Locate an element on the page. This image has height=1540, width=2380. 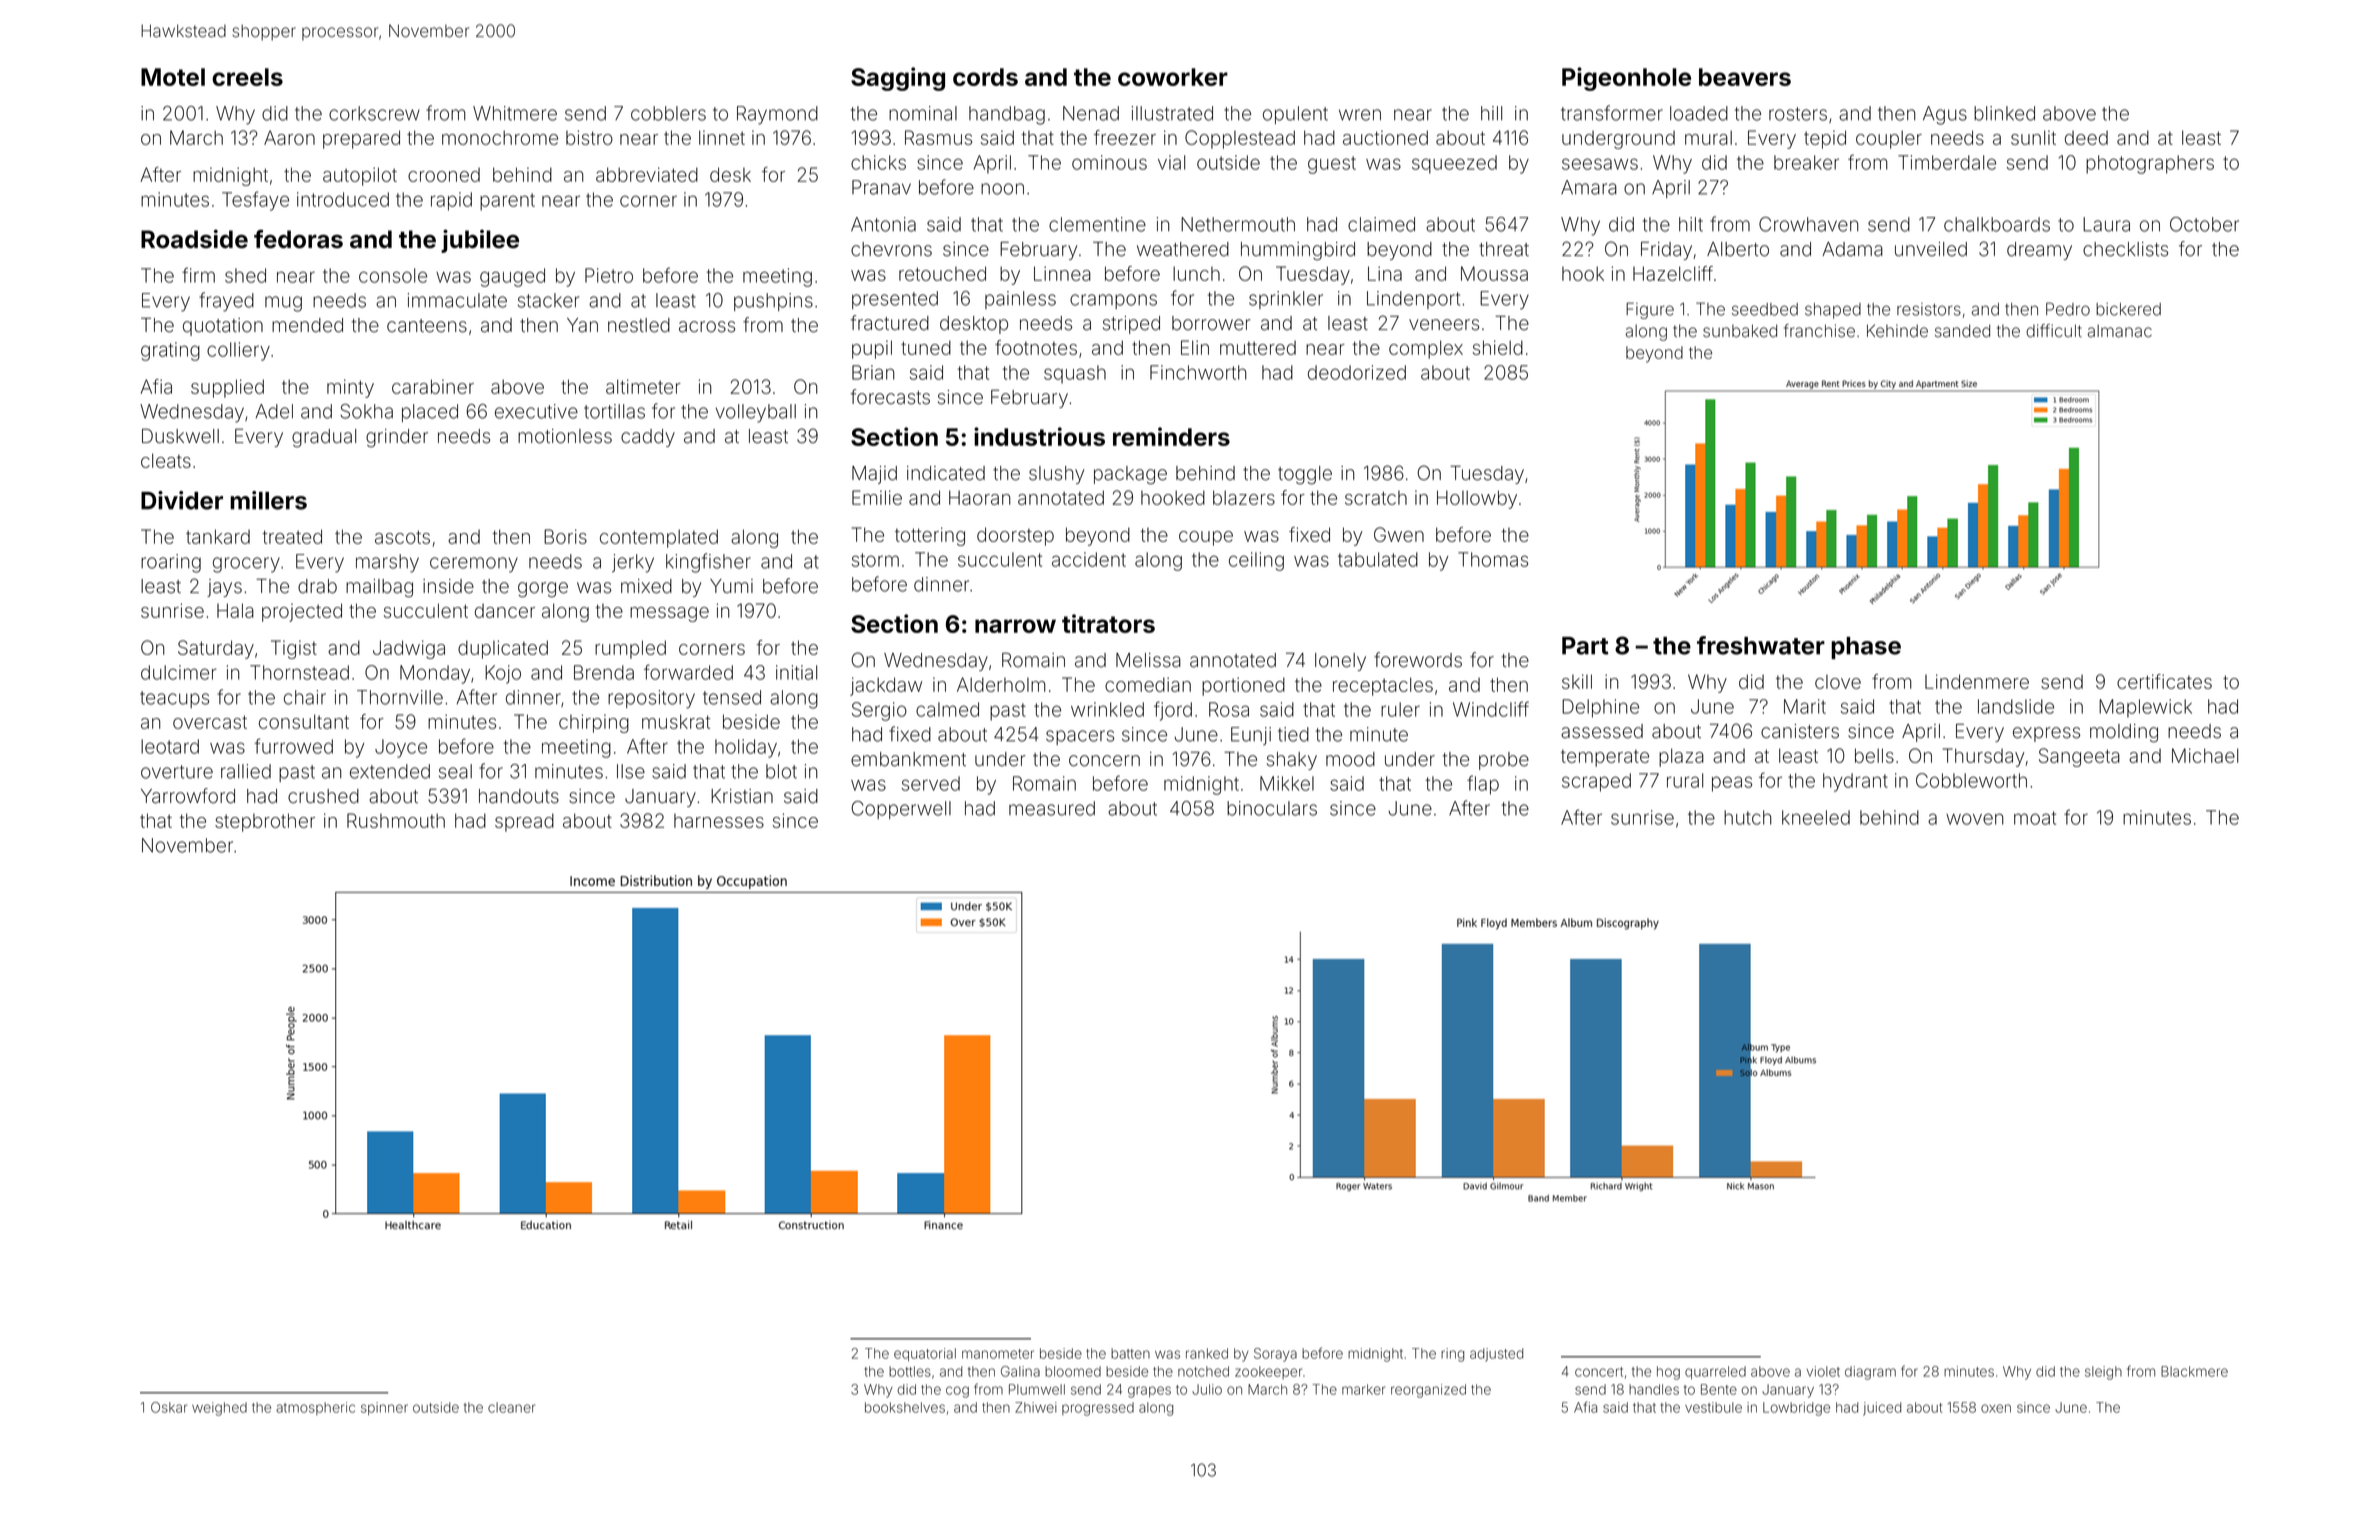
industrious is located at coordinates (1039, 436).
